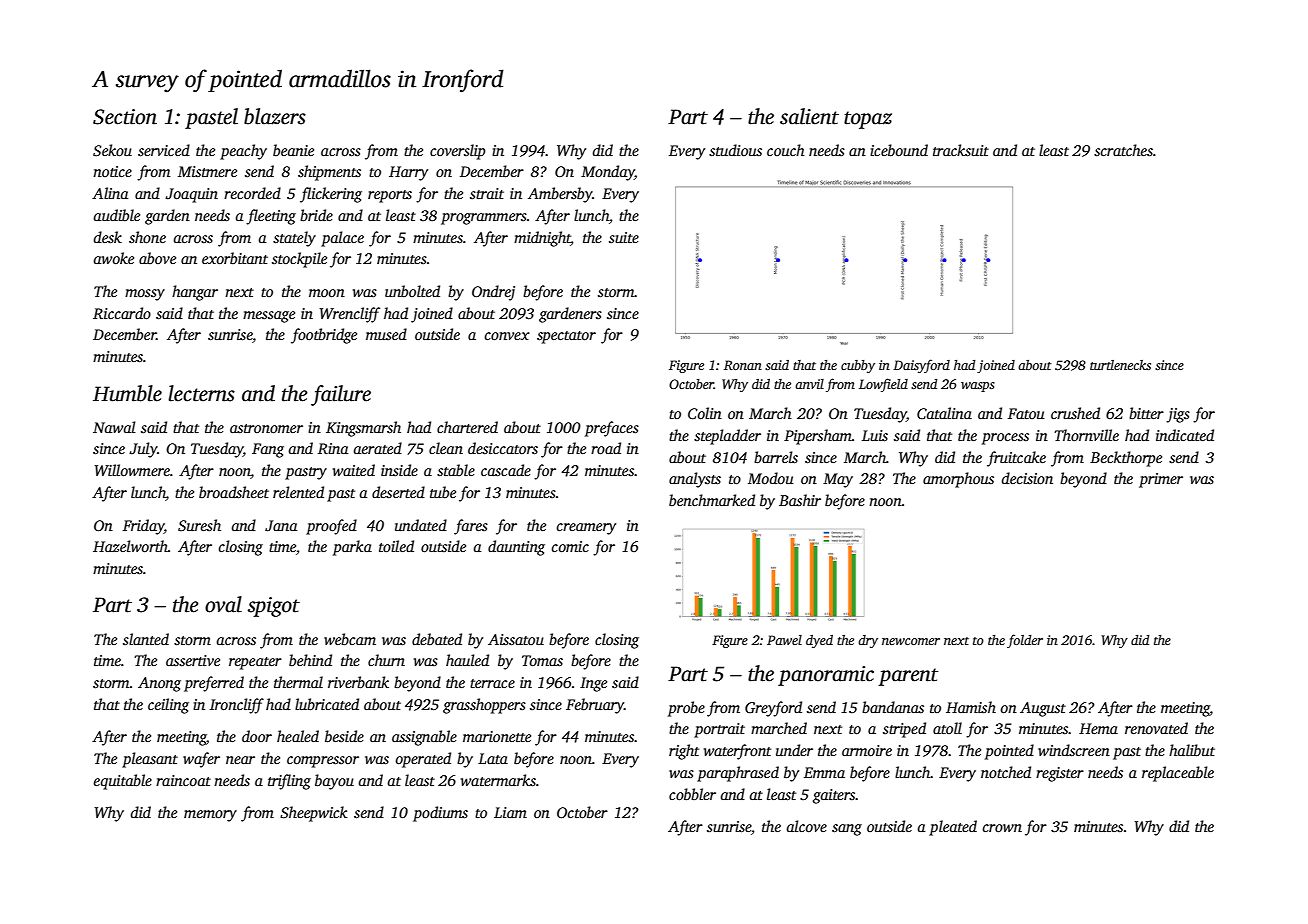  I want to click on Willowmere, so click(132, 470).
